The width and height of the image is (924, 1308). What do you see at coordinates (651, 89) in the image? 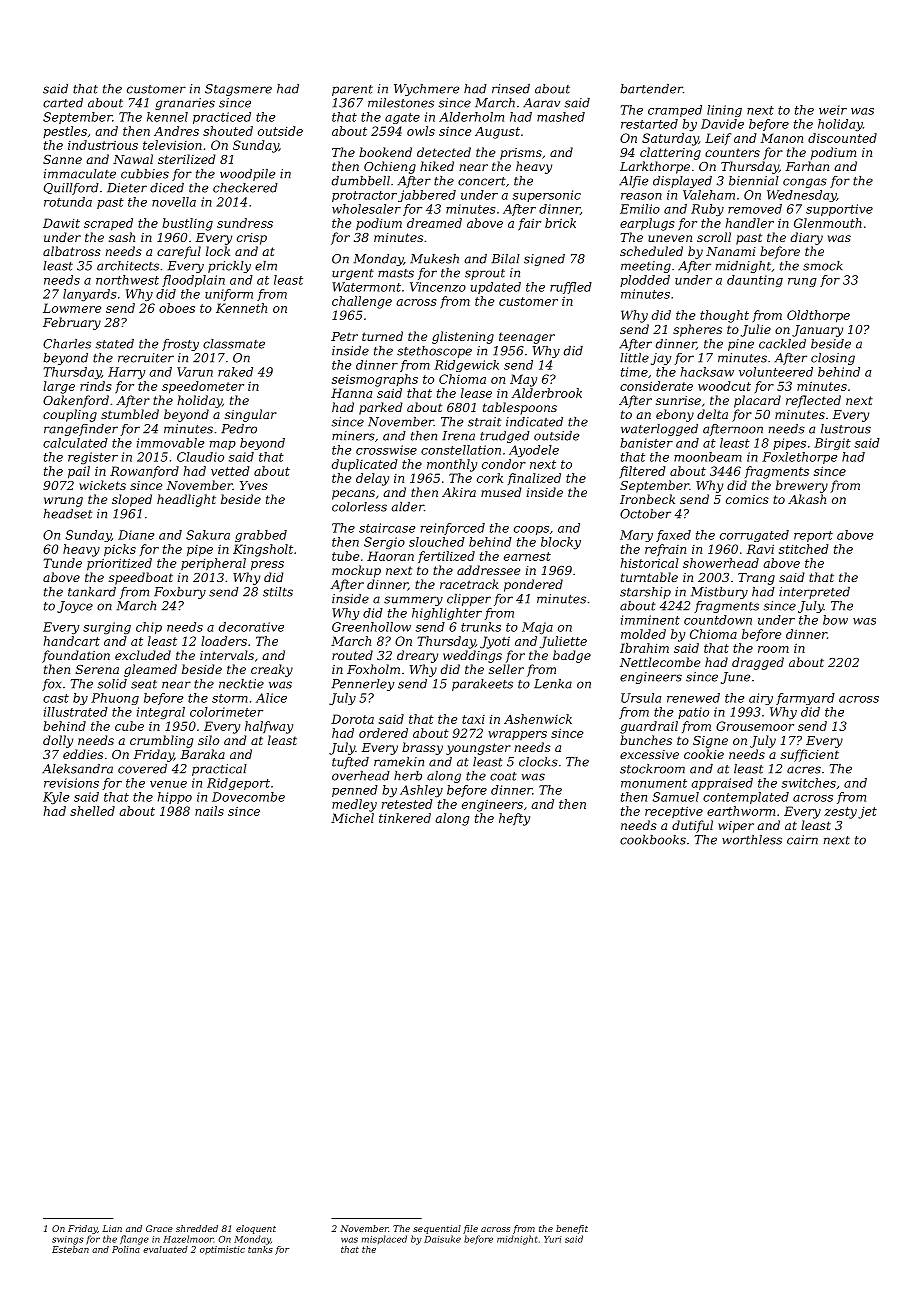
I see `bartender` at bounding box center [651, 89].
